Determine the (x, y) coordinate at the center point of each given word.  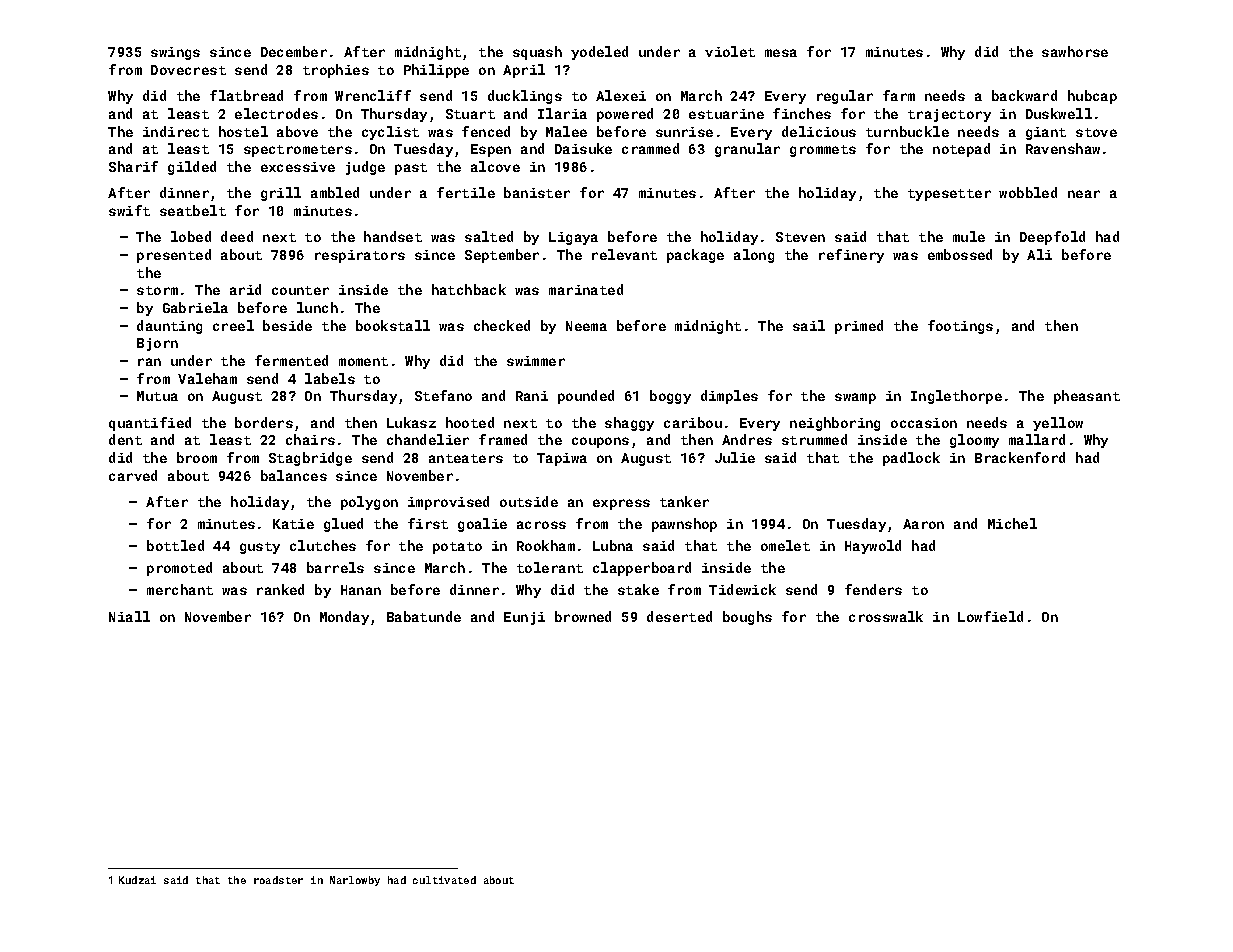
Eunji (524, 618)
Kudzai (137, 880)
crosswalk (886, 616)
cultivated (444, 880)
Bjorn (157, 344)
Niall (129, 616)
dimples (729, 397)
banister (537, 192)
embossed (960, 254)
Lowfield (990, 616)
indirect (176, 131)
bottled (175, 545)
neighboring (835, 424)
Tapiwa (562, 459)
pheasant (1087, 397)
